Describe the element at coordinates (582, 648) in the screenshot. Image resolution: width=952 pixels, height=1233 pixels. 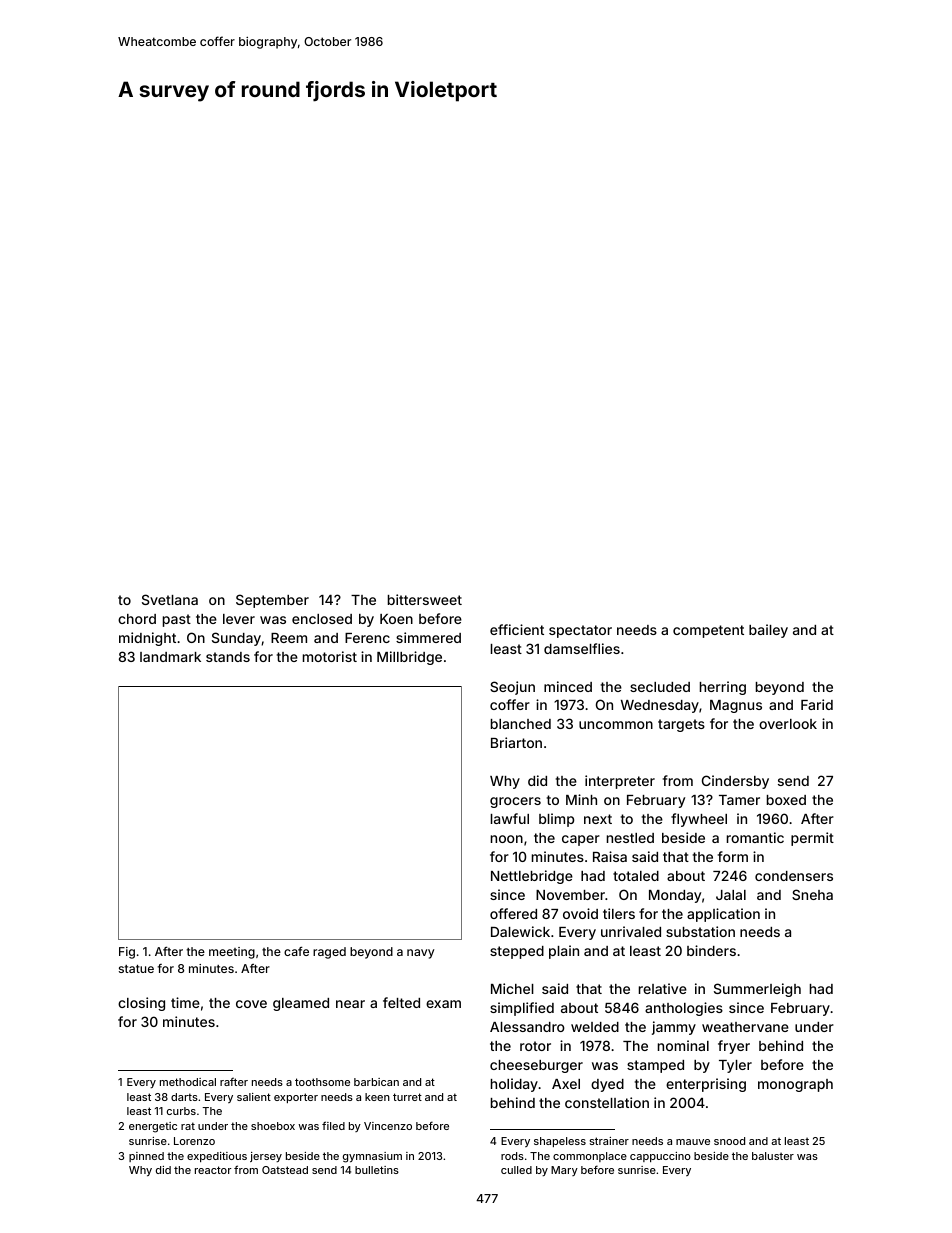
I see `damselflies` at that location.
